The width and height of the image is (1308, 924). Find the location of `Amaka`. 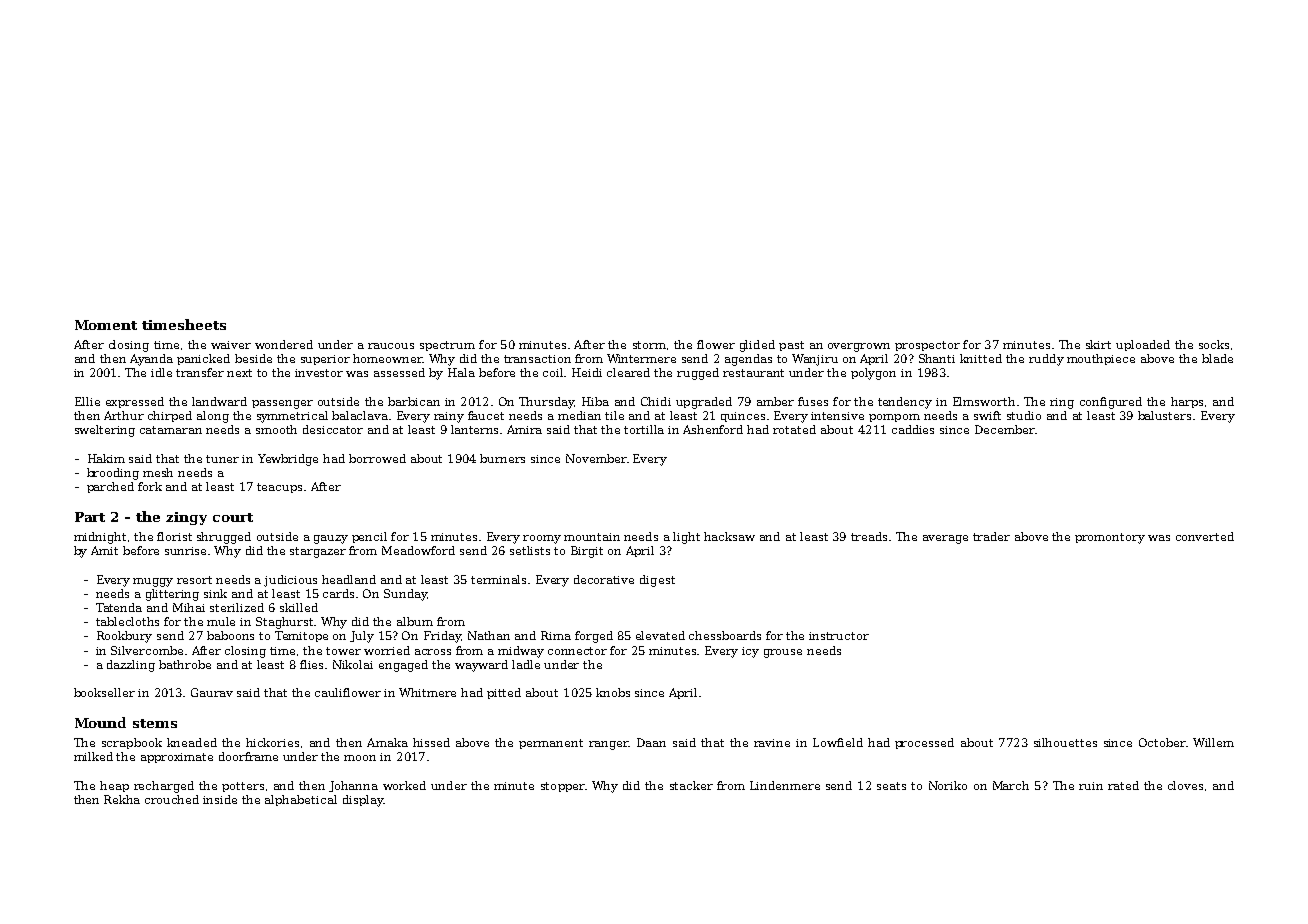

Amaka is located at coordinates (387, 742).
